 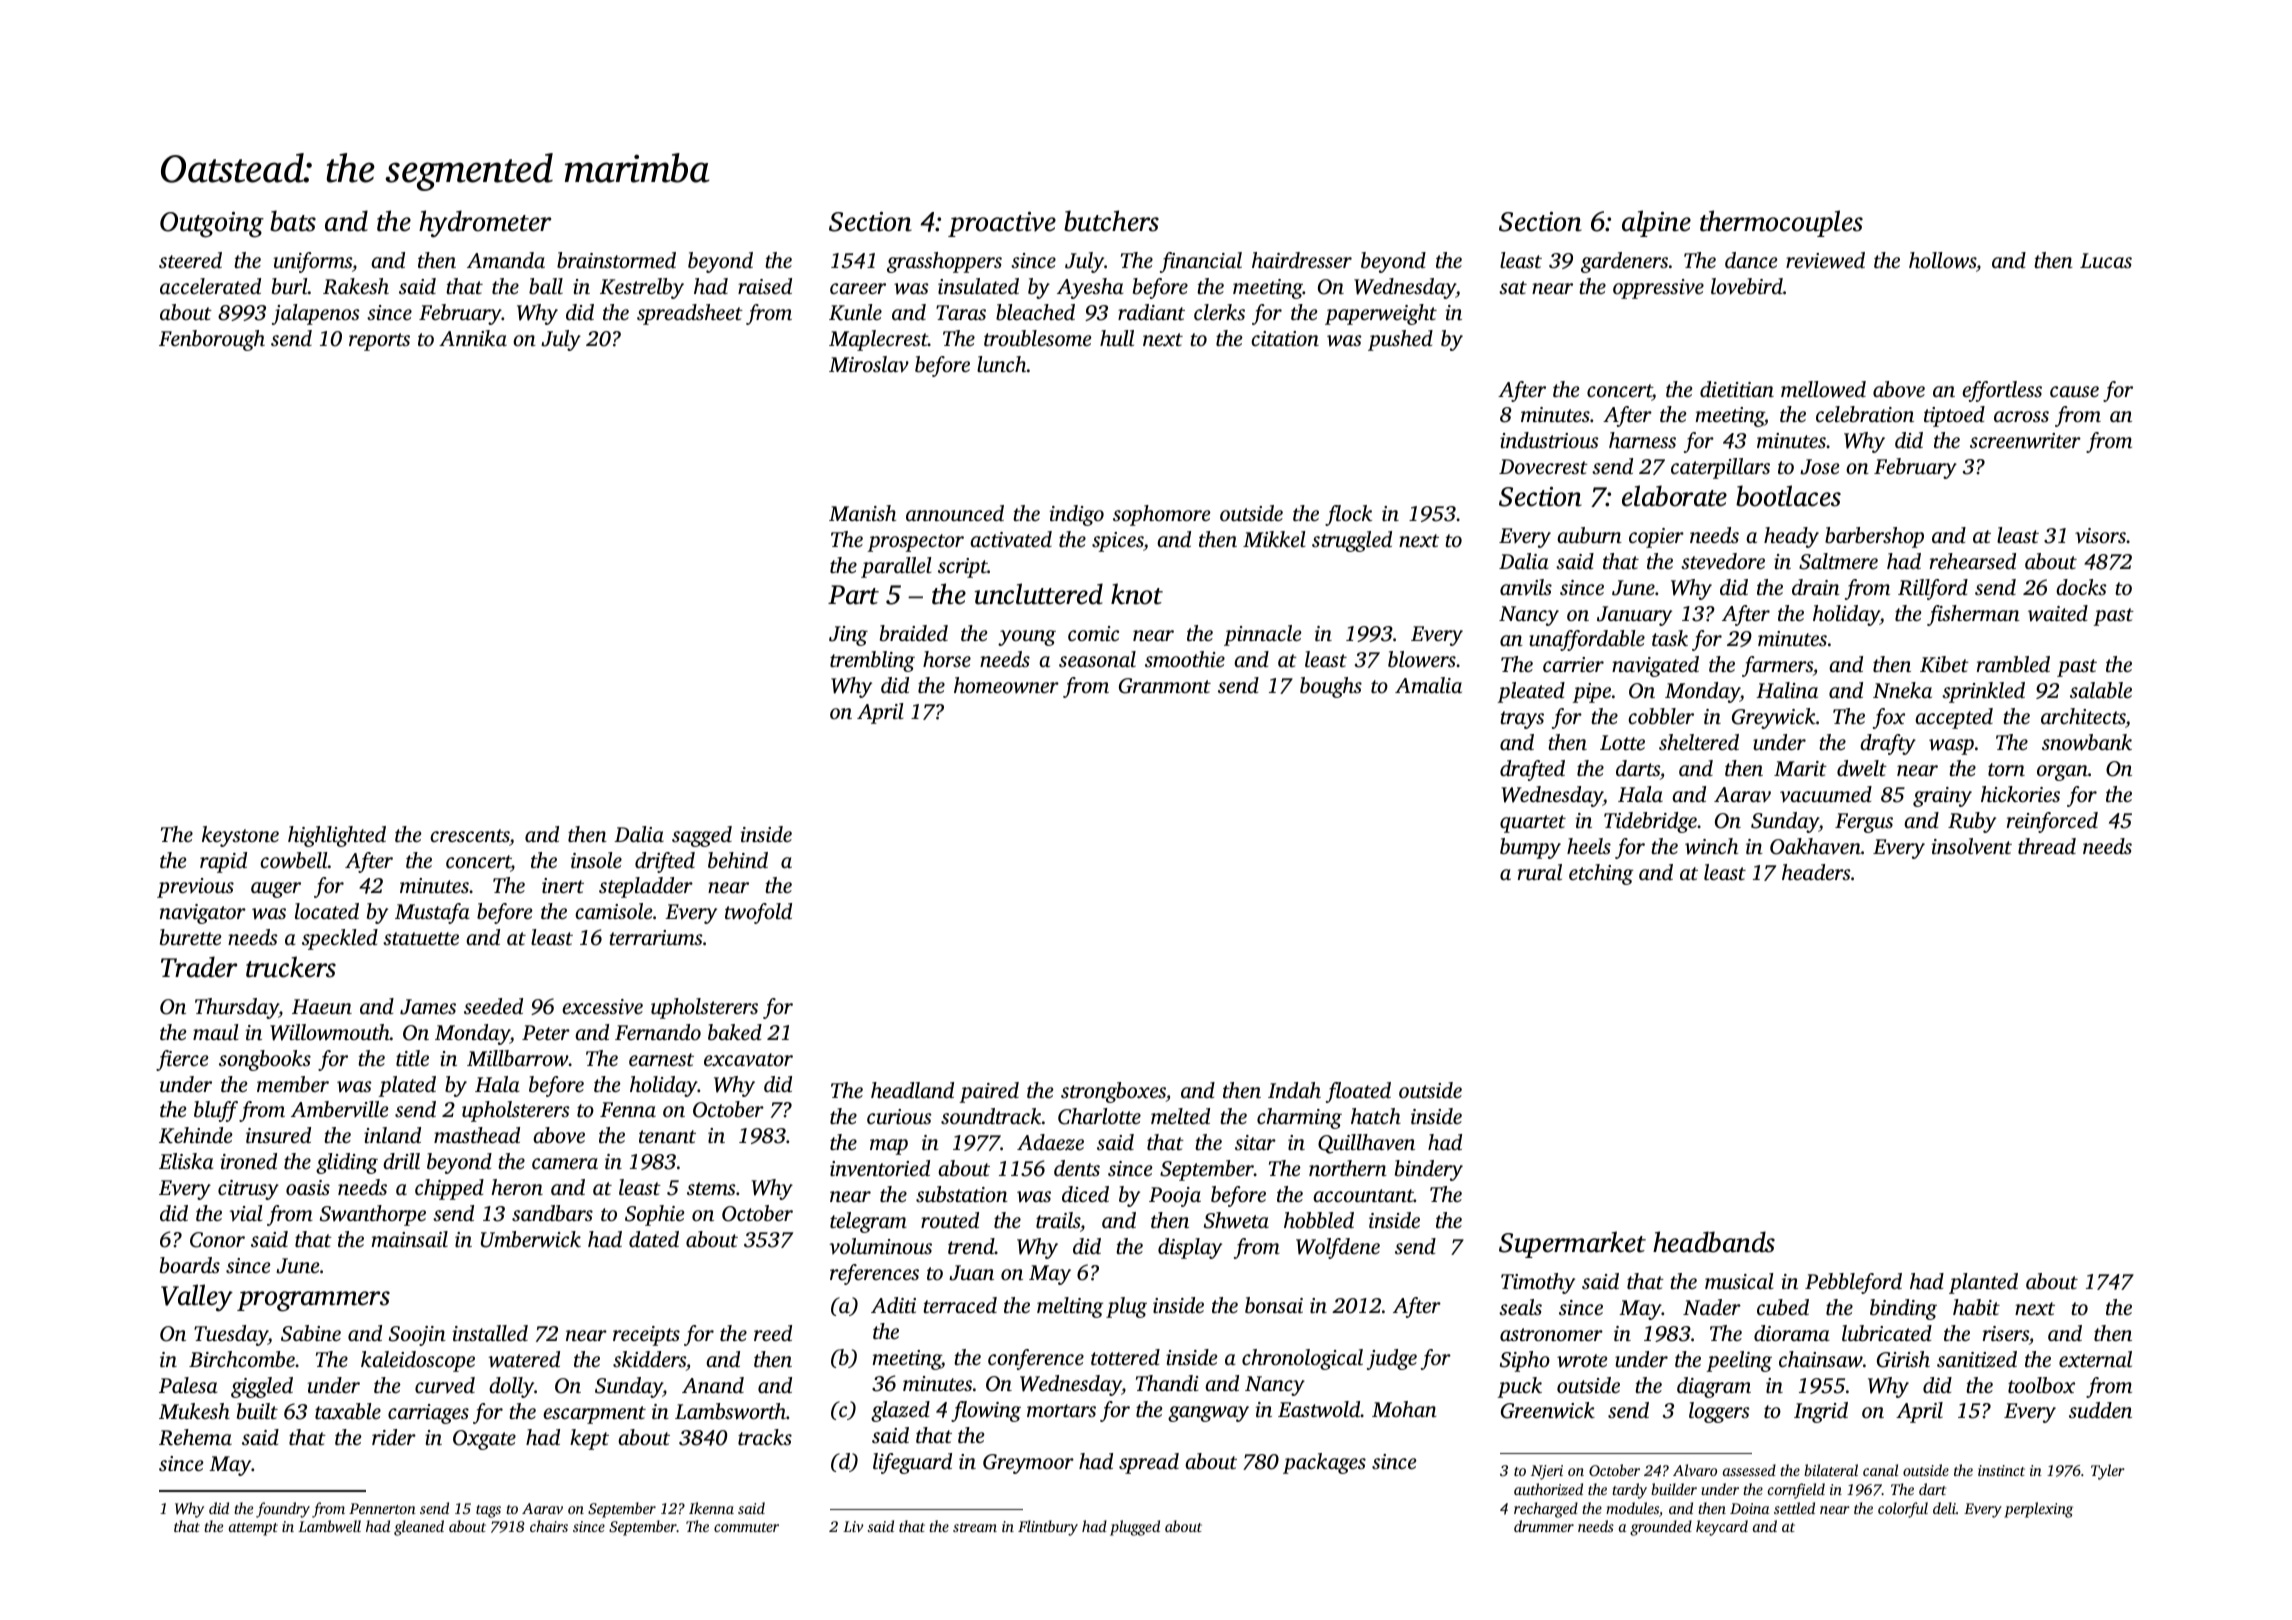 I want to click on crescents, so click(x=470, y=835).
